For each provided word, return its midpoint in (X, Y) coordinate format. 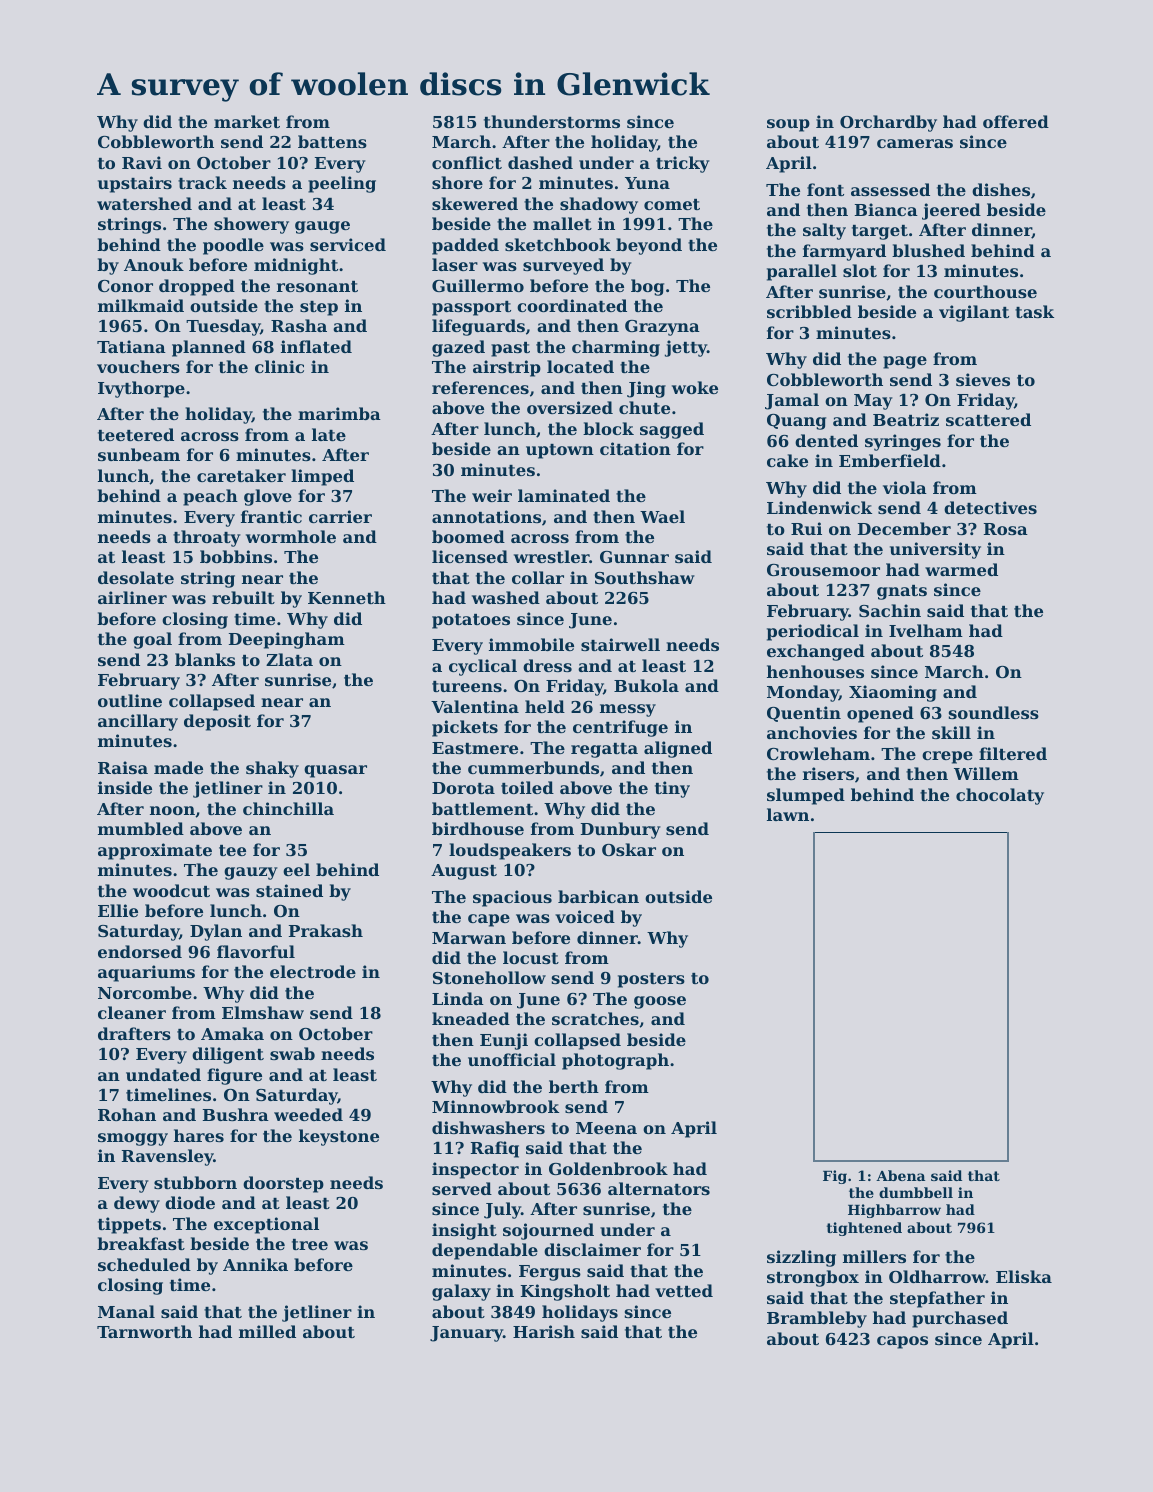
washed (506, 597)
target (880, 232)
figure (234, 1076)
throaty (207, 538)
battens (332, 141)
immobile (531, 644)
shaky (272, 769)
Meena (606, 1128)
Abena (900, 1175)
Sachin (890, 610)
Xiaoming (893, 693)
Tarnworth (144, 1331)
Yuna (647, 183)
